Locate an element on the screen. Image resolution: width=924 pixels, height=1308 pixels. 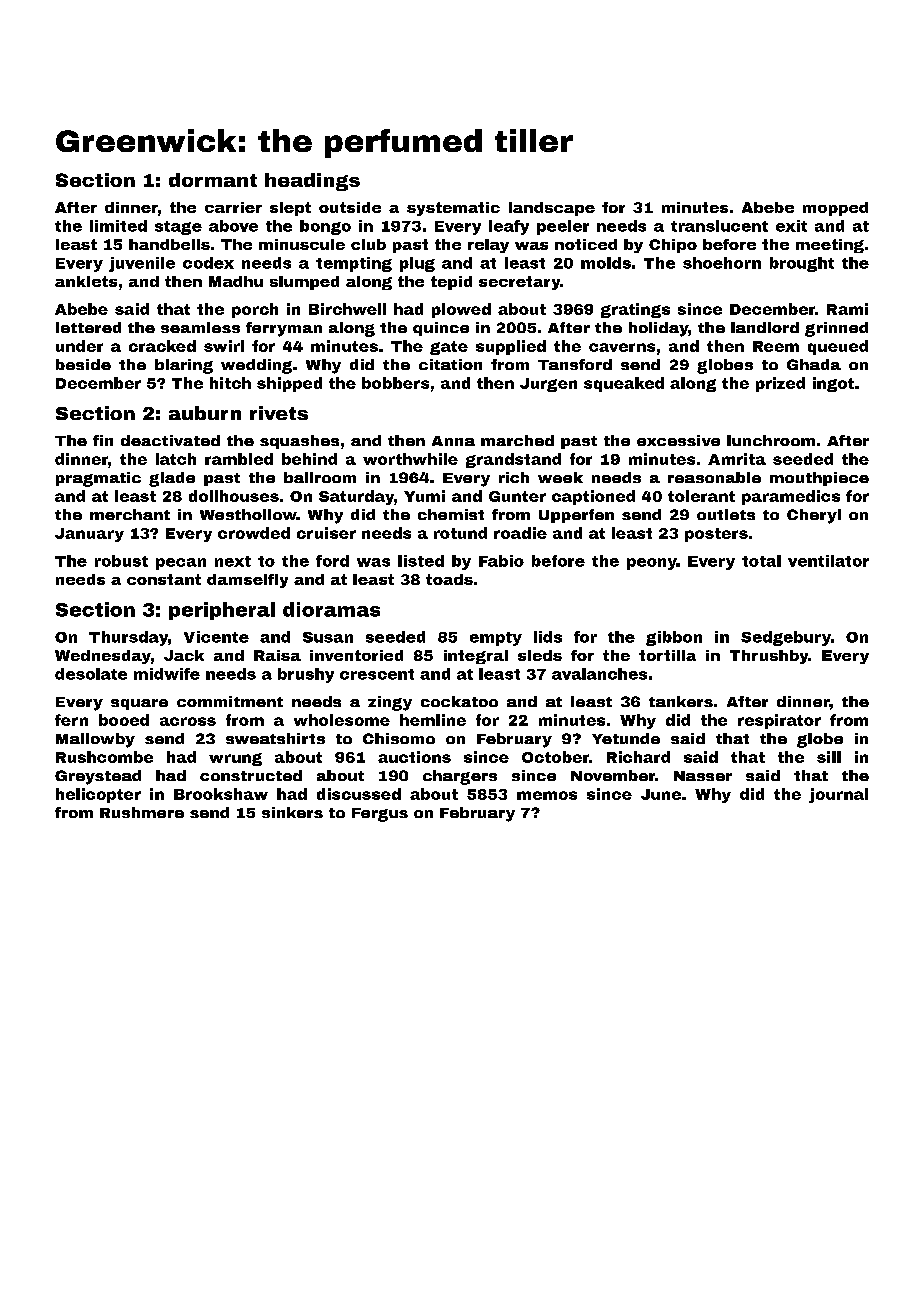
Rushmere is located at coordinates (142, 812).
